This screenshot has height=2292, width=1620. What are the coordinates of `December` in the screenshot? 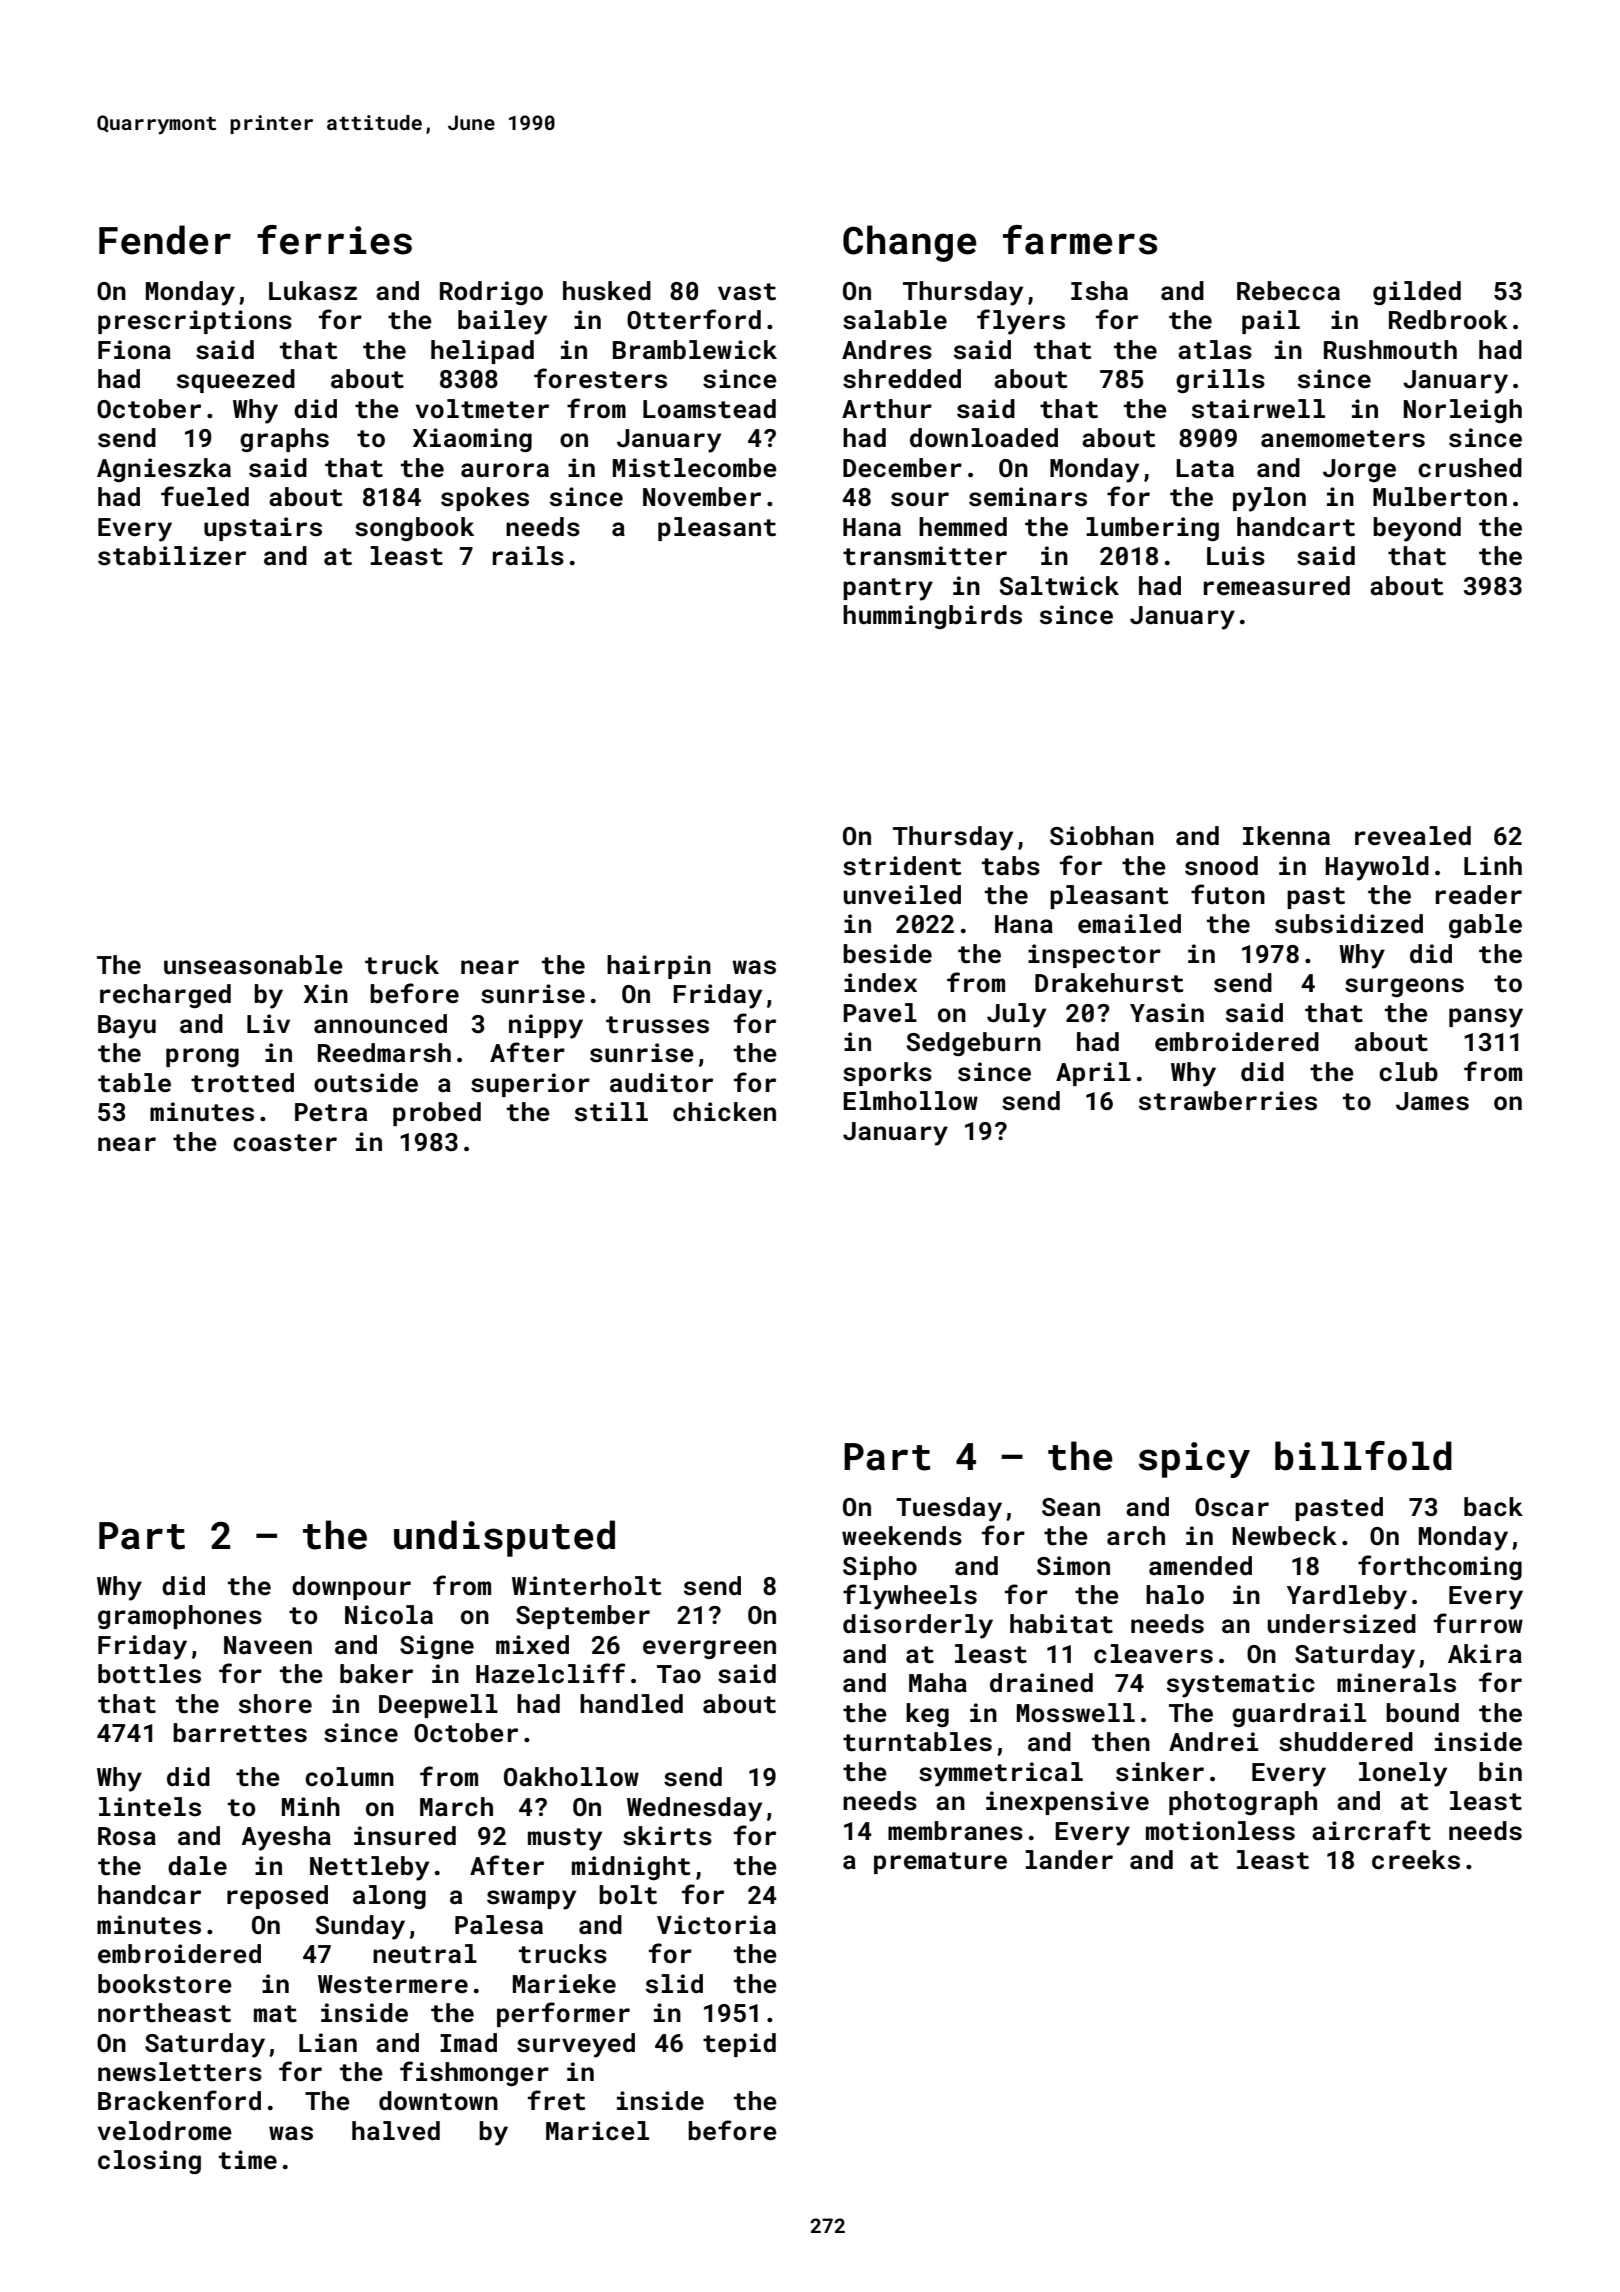 It's located at (902, 468).
